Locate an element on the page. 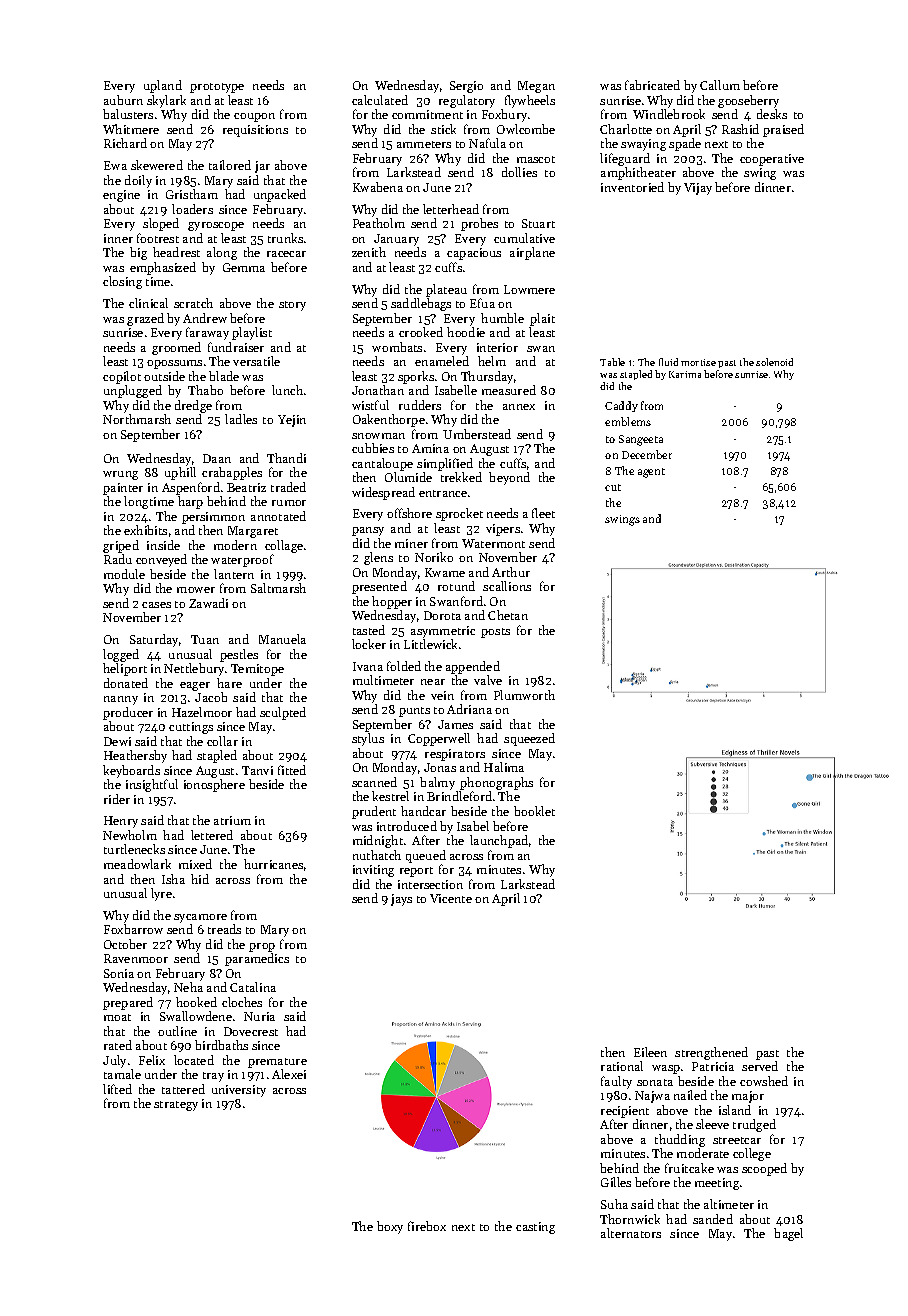  lifted is located at coordinates (117, 1089).
